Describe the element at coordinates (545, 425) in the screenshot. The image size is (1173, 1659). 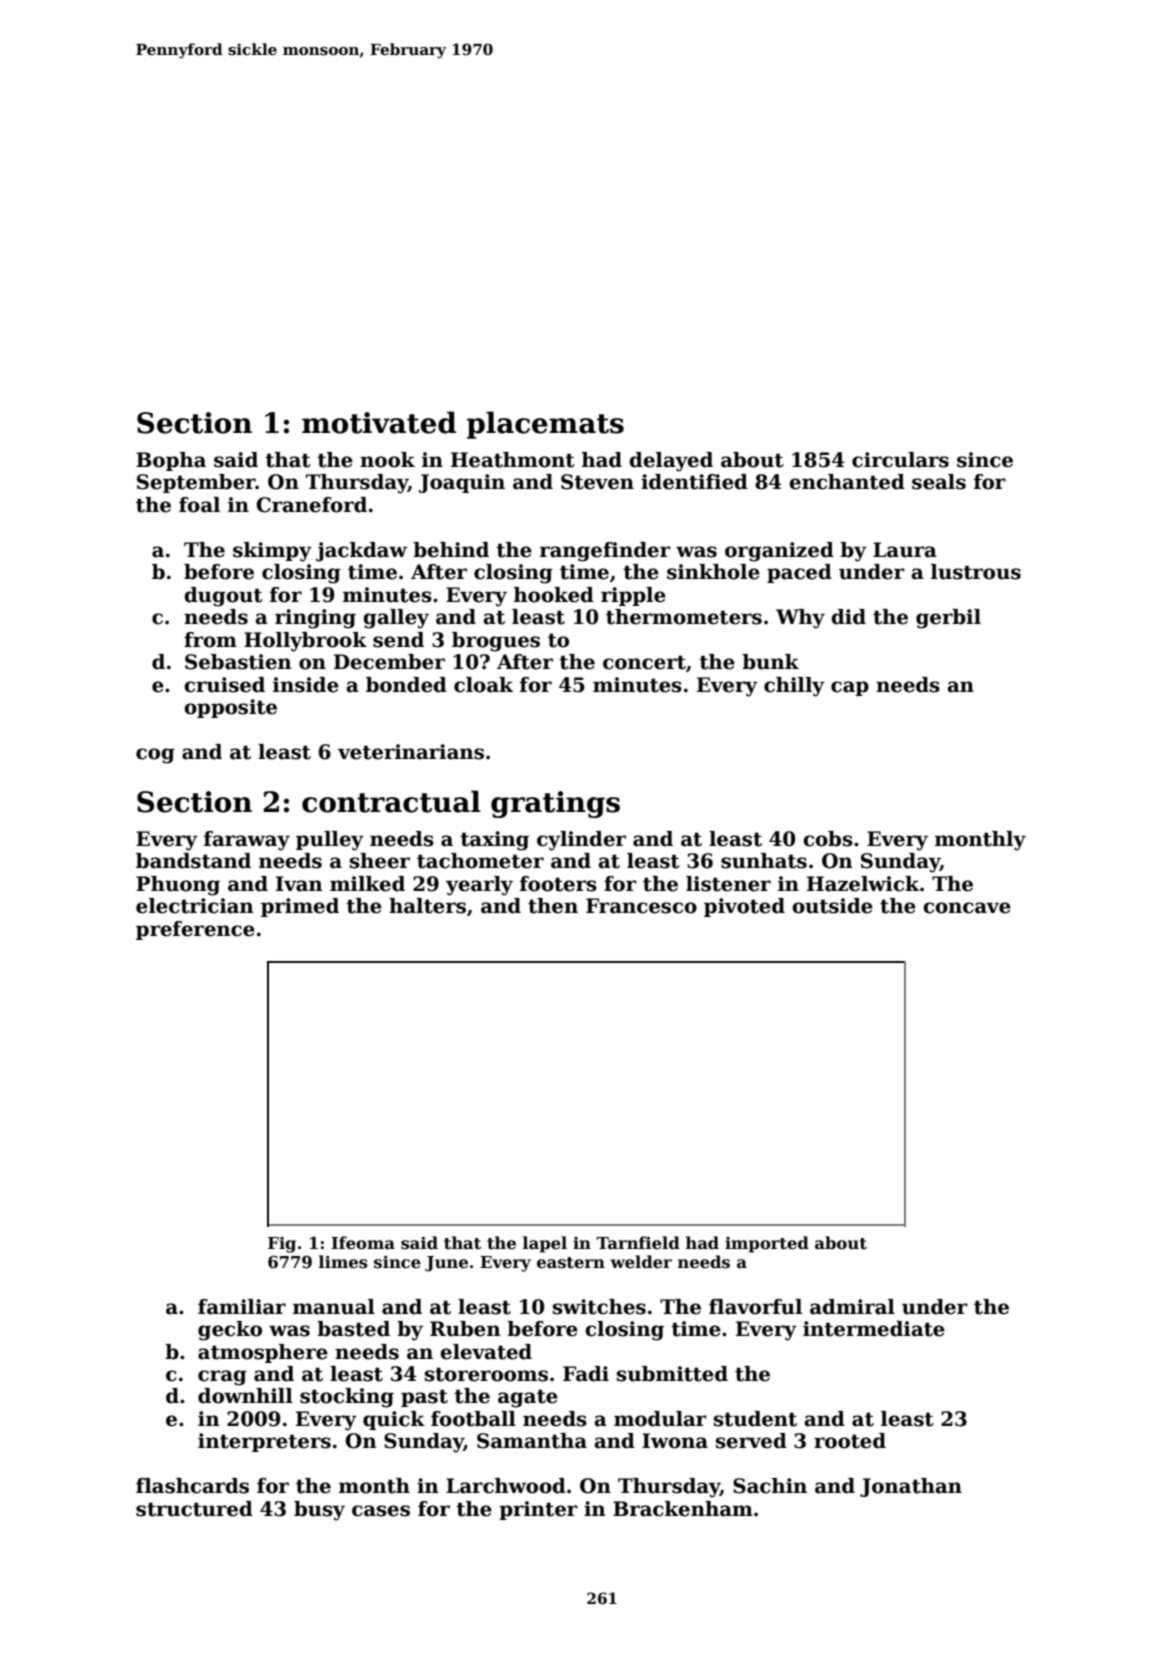
I see `placemats` at that location.
